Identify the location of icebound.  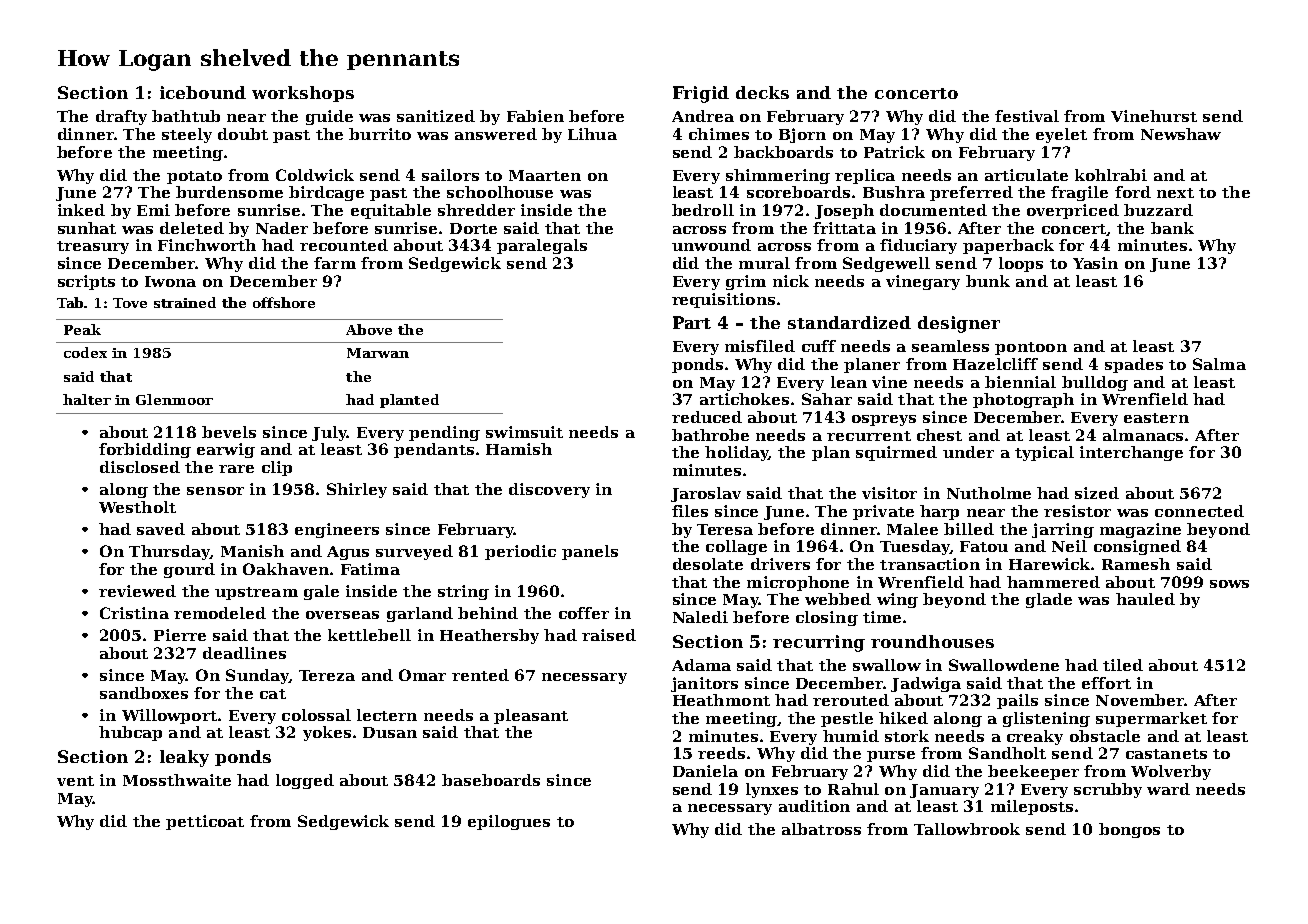
(203, 92).
